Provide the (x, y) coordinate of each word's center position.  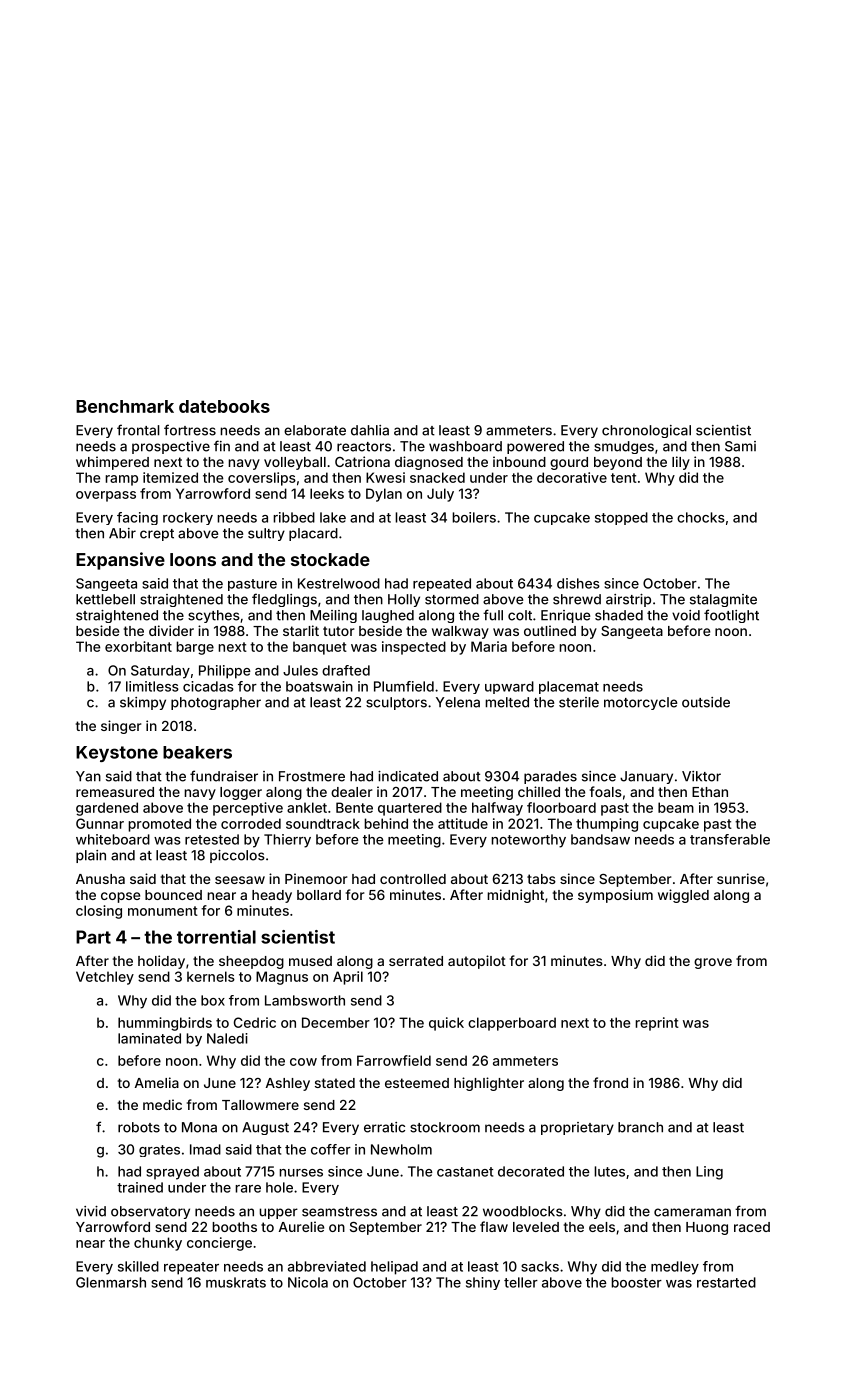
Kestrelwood (339, 583)
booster (636, 1282)
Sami (740, 446)
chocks (701, 517)
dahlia (370, 430)
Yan (88, 776)
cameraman (692, 1212)
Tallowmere (260, 1105)
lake (333, 517)
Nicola (308, 1282)
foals (606, 791)
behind (386, 823)
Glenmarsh (111, 1282)
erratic (384, 1127)
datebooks (224, 406)
